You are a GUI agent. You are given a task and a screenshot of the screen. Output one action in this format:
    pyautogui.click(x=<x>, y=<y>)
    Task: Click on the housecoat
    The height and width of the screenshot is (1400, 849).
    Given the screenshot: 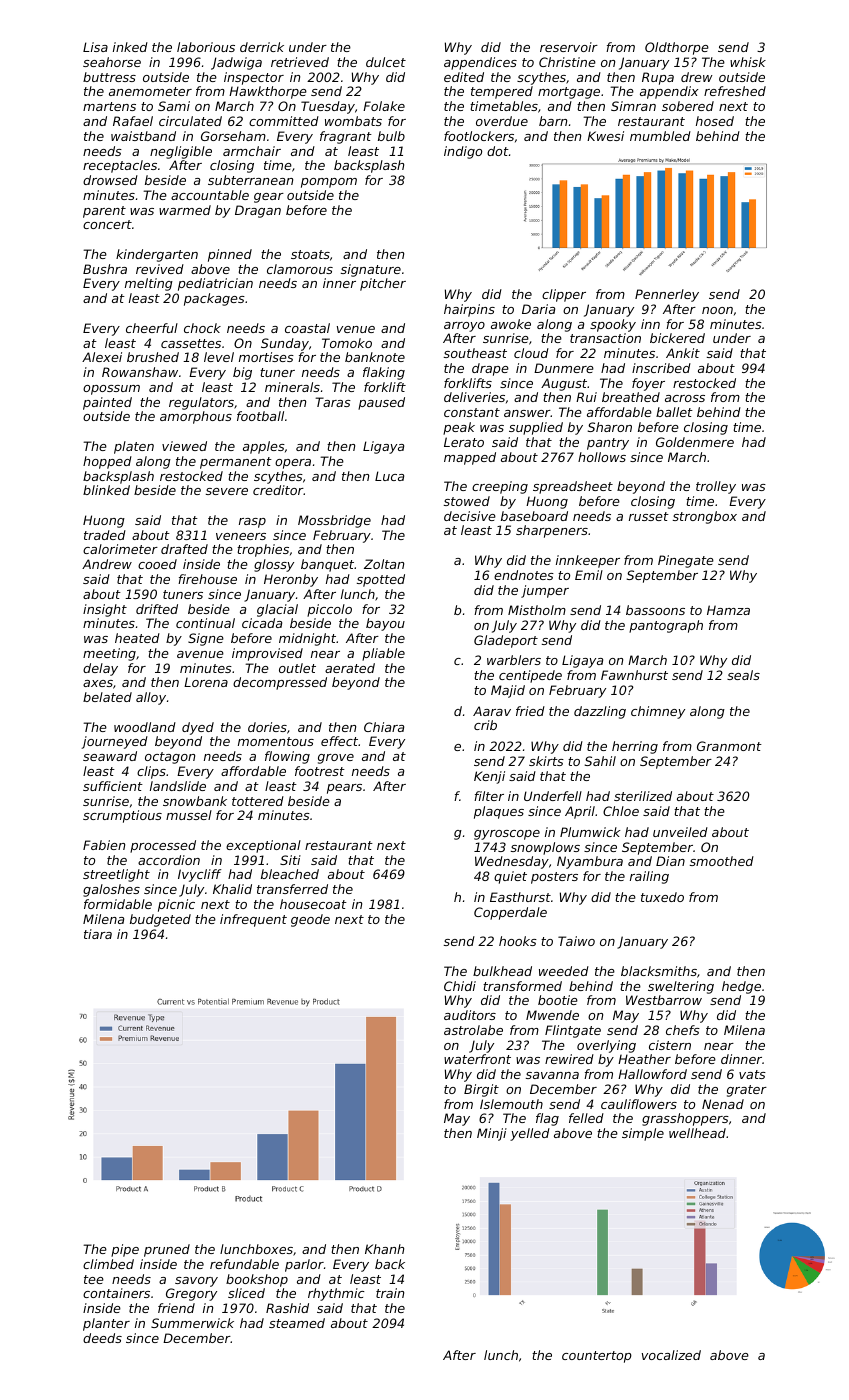 What is the action you would take?
    pyautogui.click(x=313, y=904)
